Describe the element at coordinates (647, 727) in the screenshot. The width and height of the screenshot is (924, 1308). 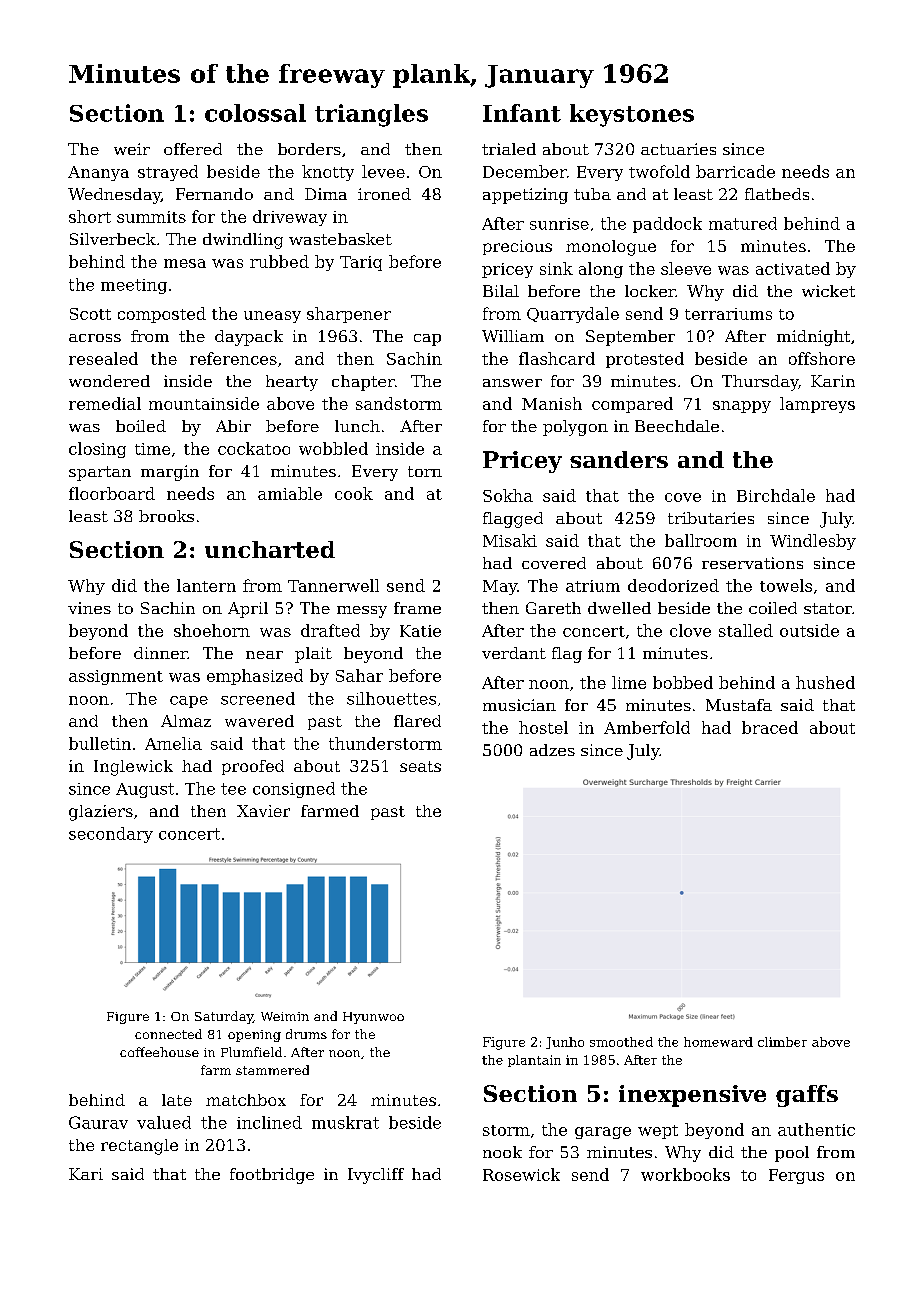
I see `Amberfold` at that location.
